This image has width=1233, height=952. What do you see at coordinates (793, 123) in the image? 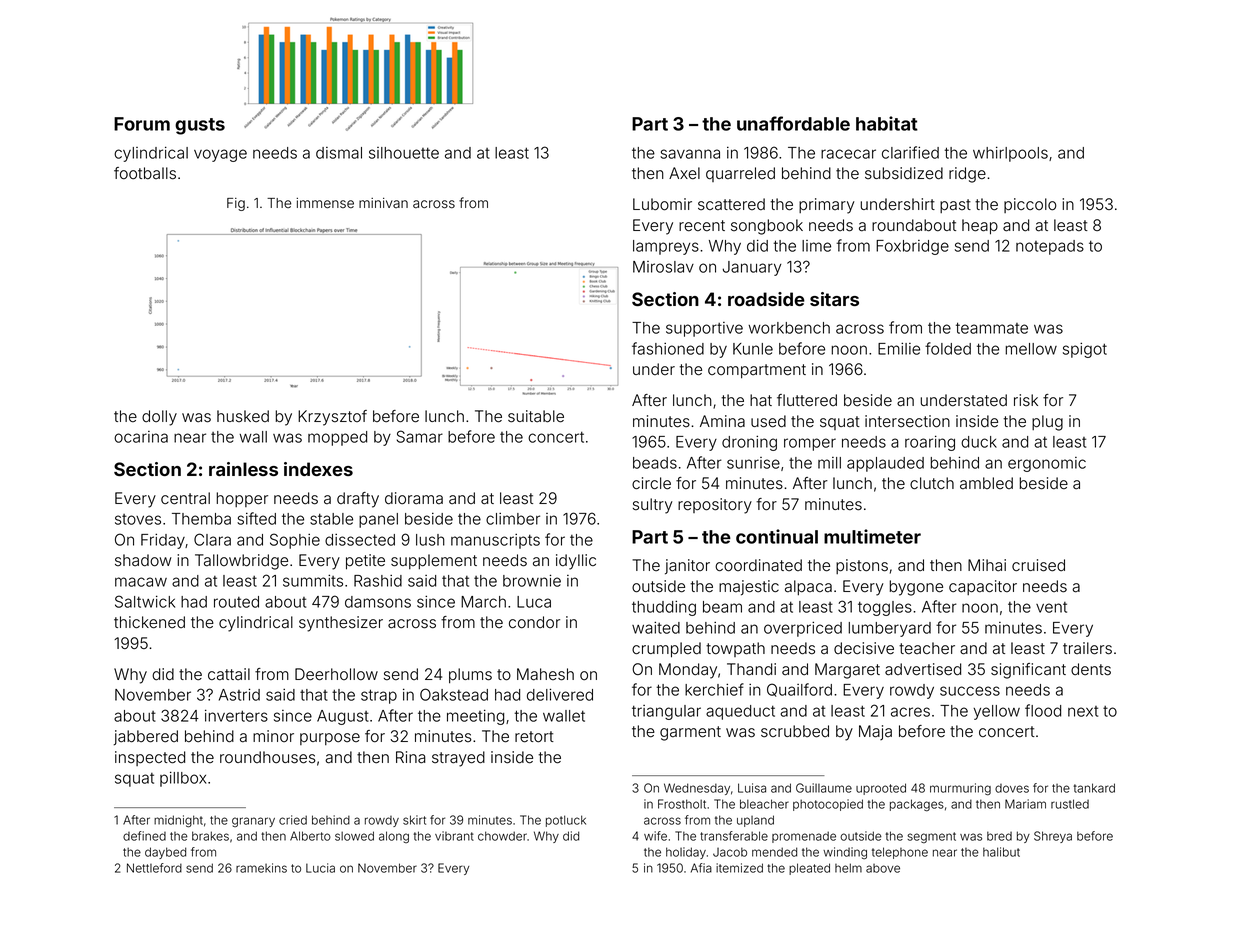
I see `unaffordable` at bounding box center [793, 123].
